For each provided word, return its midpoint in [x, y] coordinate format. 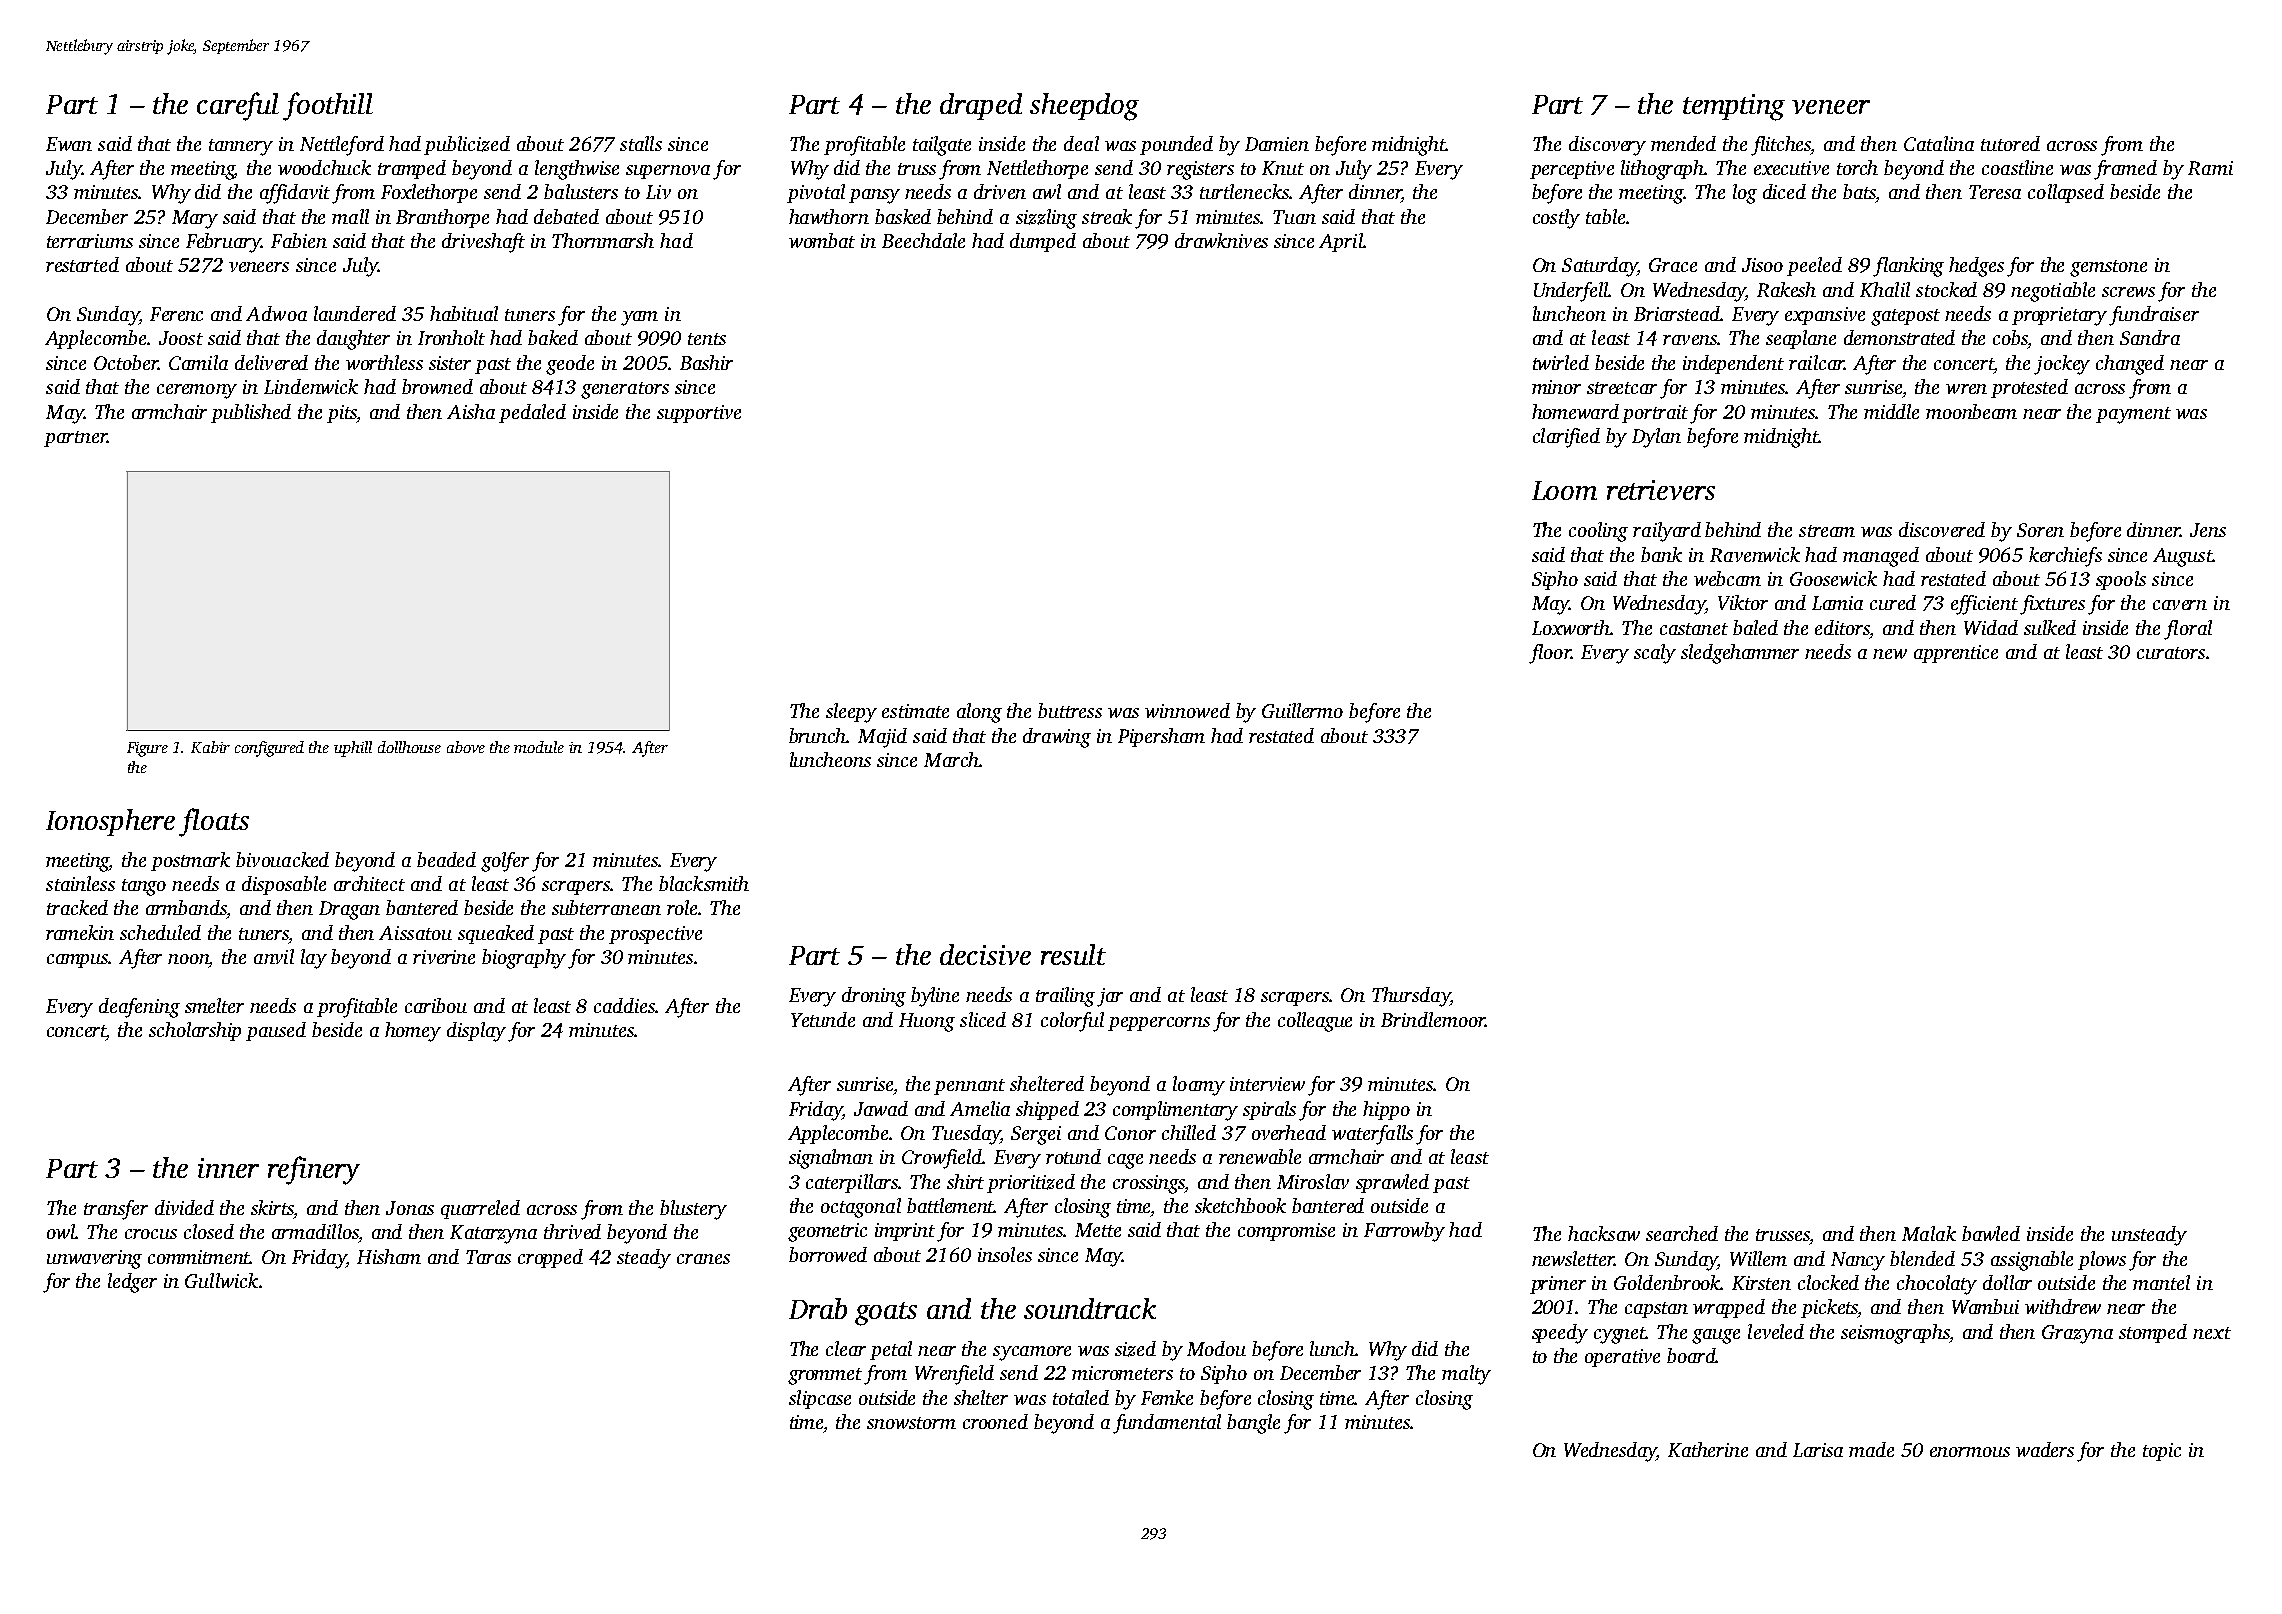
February [223, 243]
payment [2133, 415]
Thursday [1411, 997]
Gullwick [221, 1280]
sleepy [851, 713]
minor [1556, 387]
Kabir [210, 747]
